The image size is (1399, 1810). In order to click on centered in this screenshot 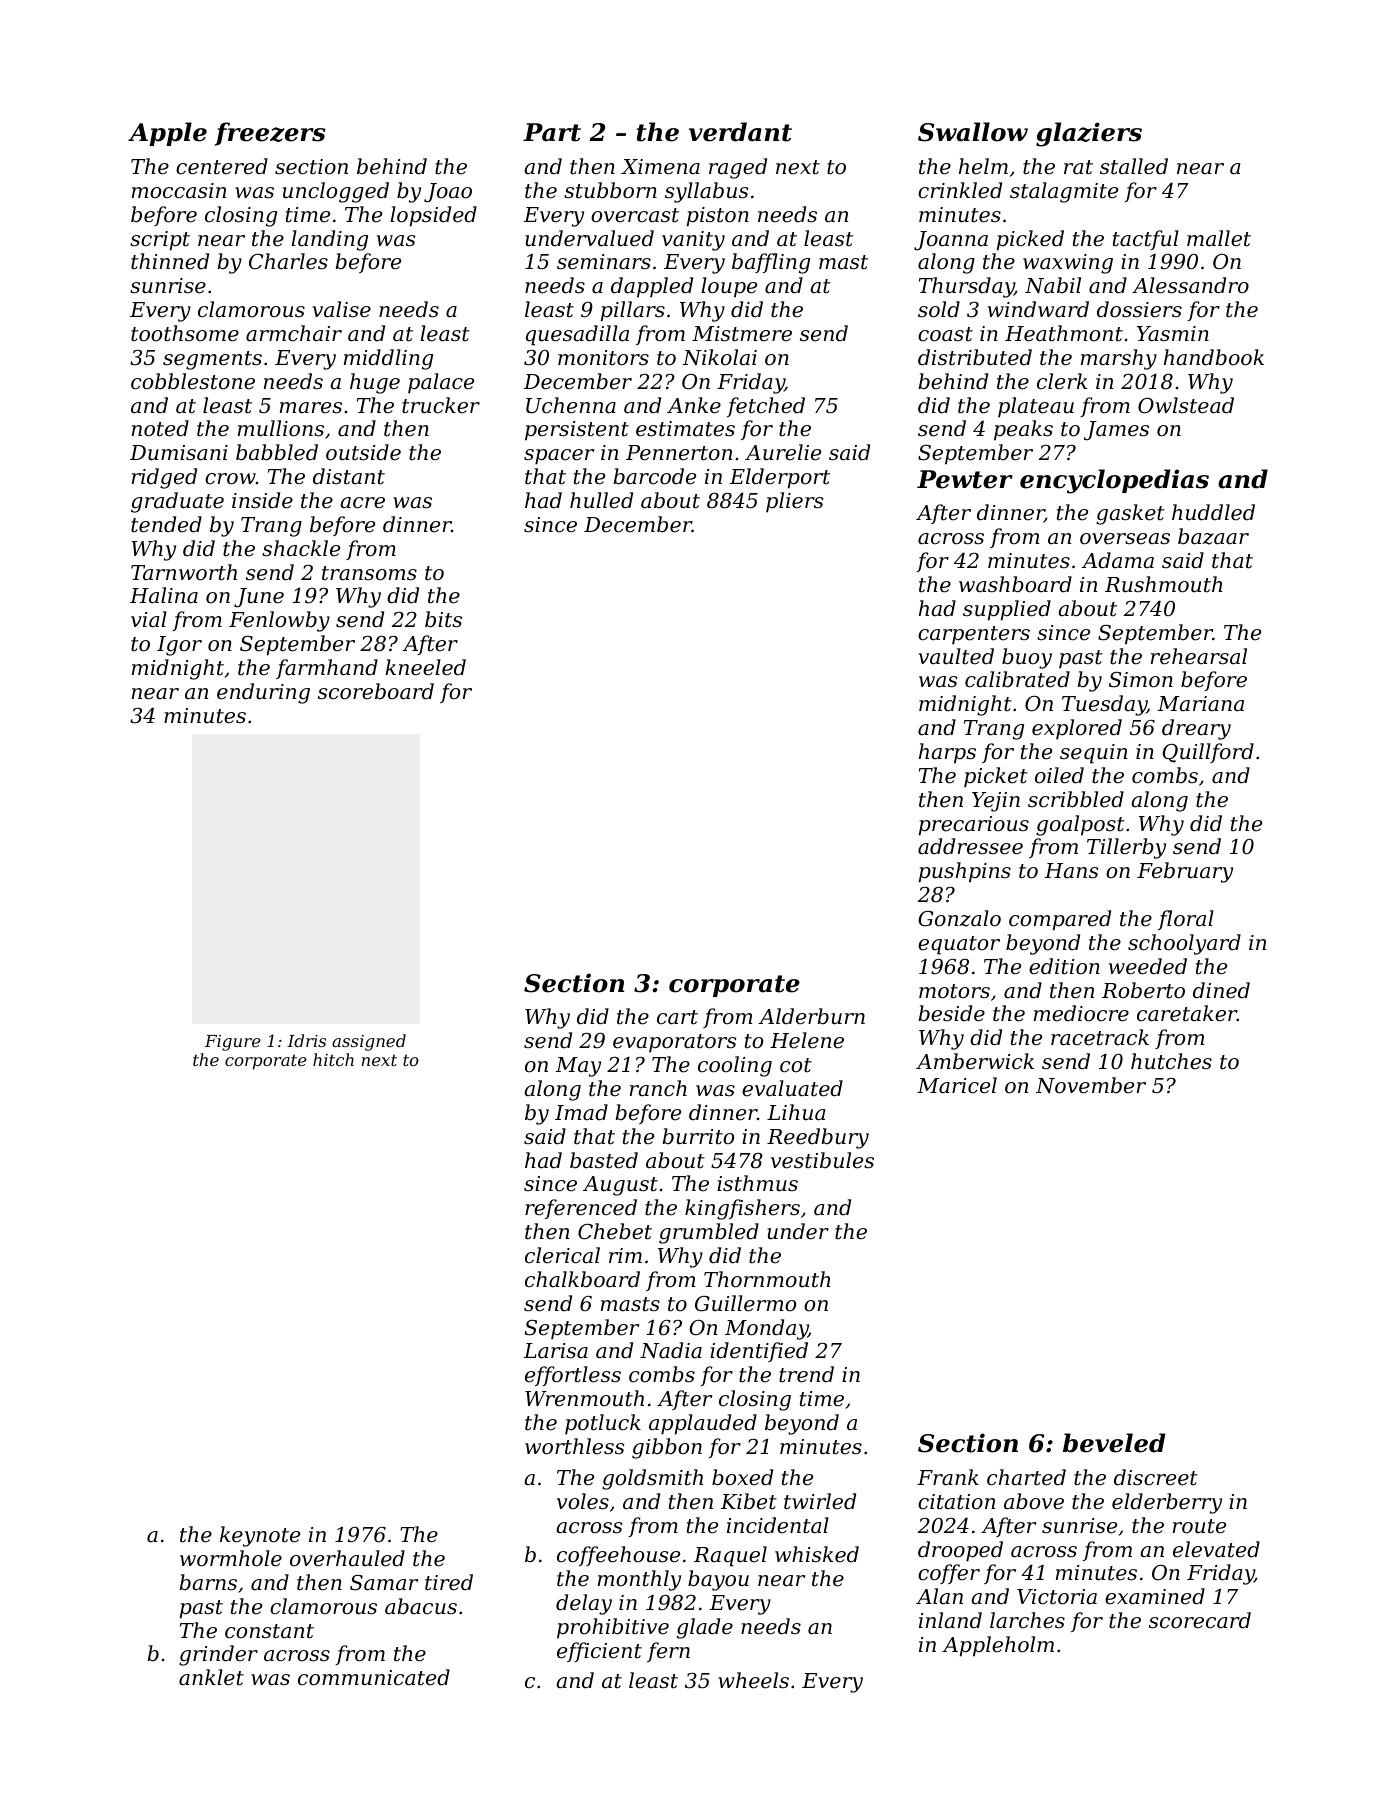, I will do `click(222, 166)`.
